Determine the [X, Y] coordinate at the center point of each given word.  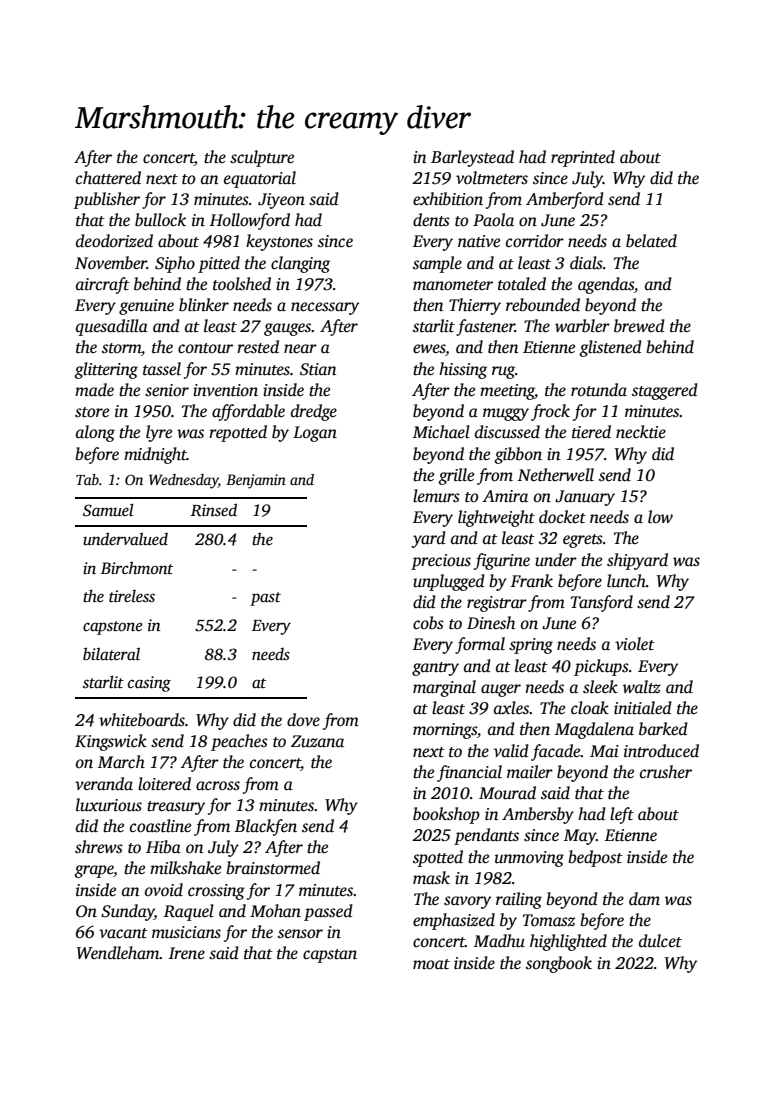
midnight [155, 455]
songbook [559, 964]
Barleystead [472, 158]
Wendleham [118, 953]
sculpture [262, 158]
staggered [665, 391]
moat [431, 964]
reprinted [583, 158]
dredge [314, 412]
